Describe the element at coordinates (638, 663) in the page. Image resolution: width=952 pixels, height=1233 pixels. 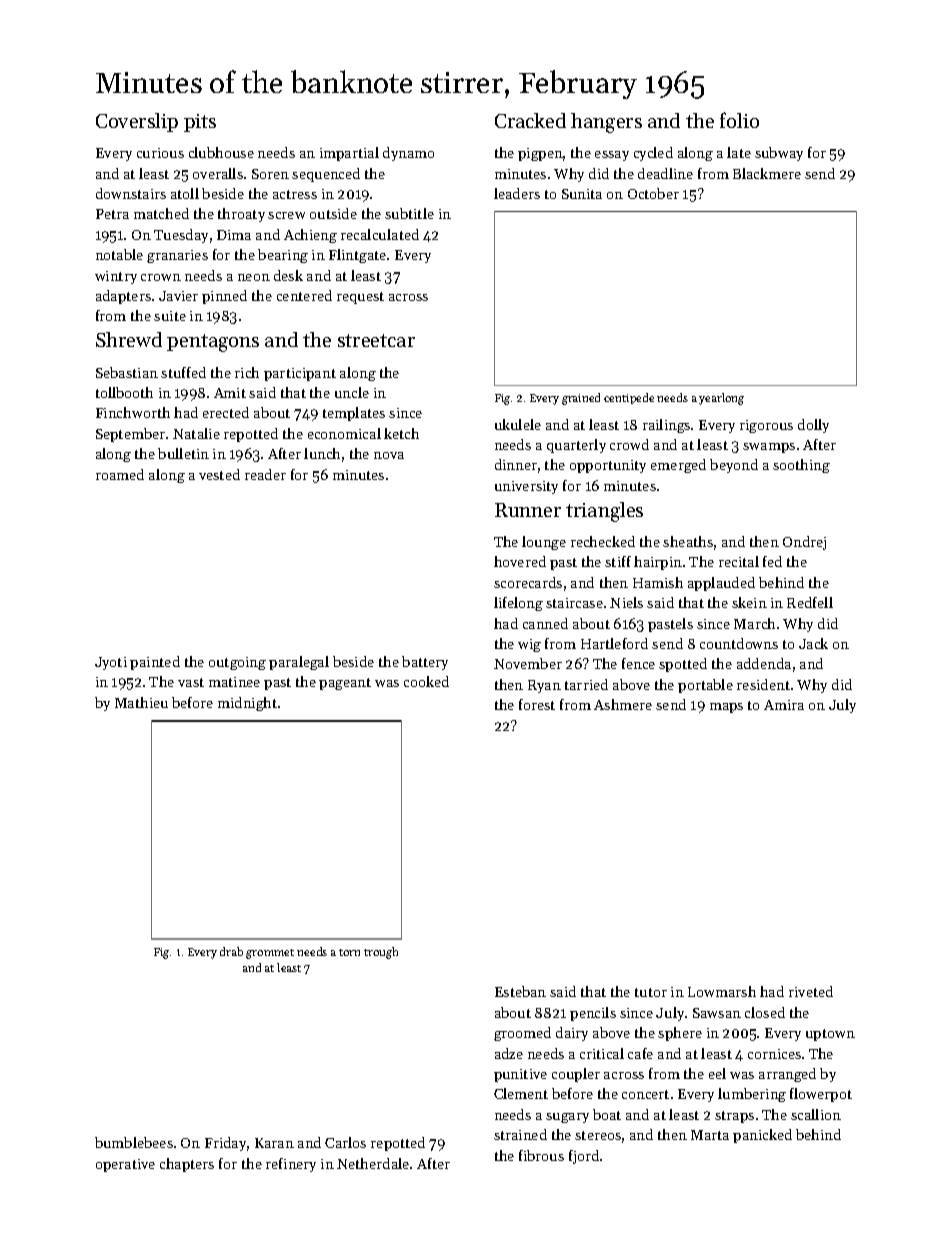
I see `fence` at that location.
